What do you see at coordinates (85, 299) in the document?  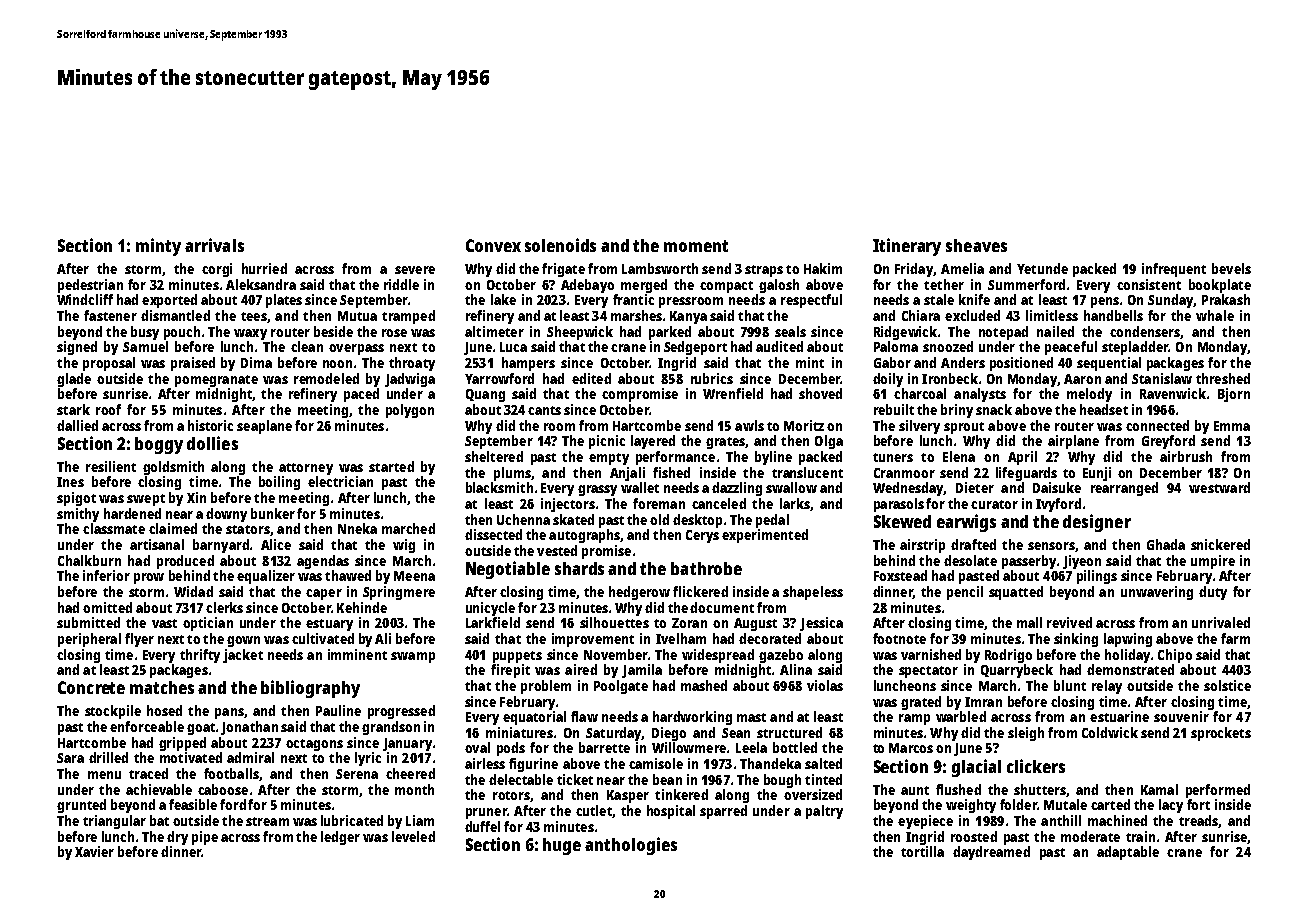 I see `Windcliff` at bounding box center [85, 299].
